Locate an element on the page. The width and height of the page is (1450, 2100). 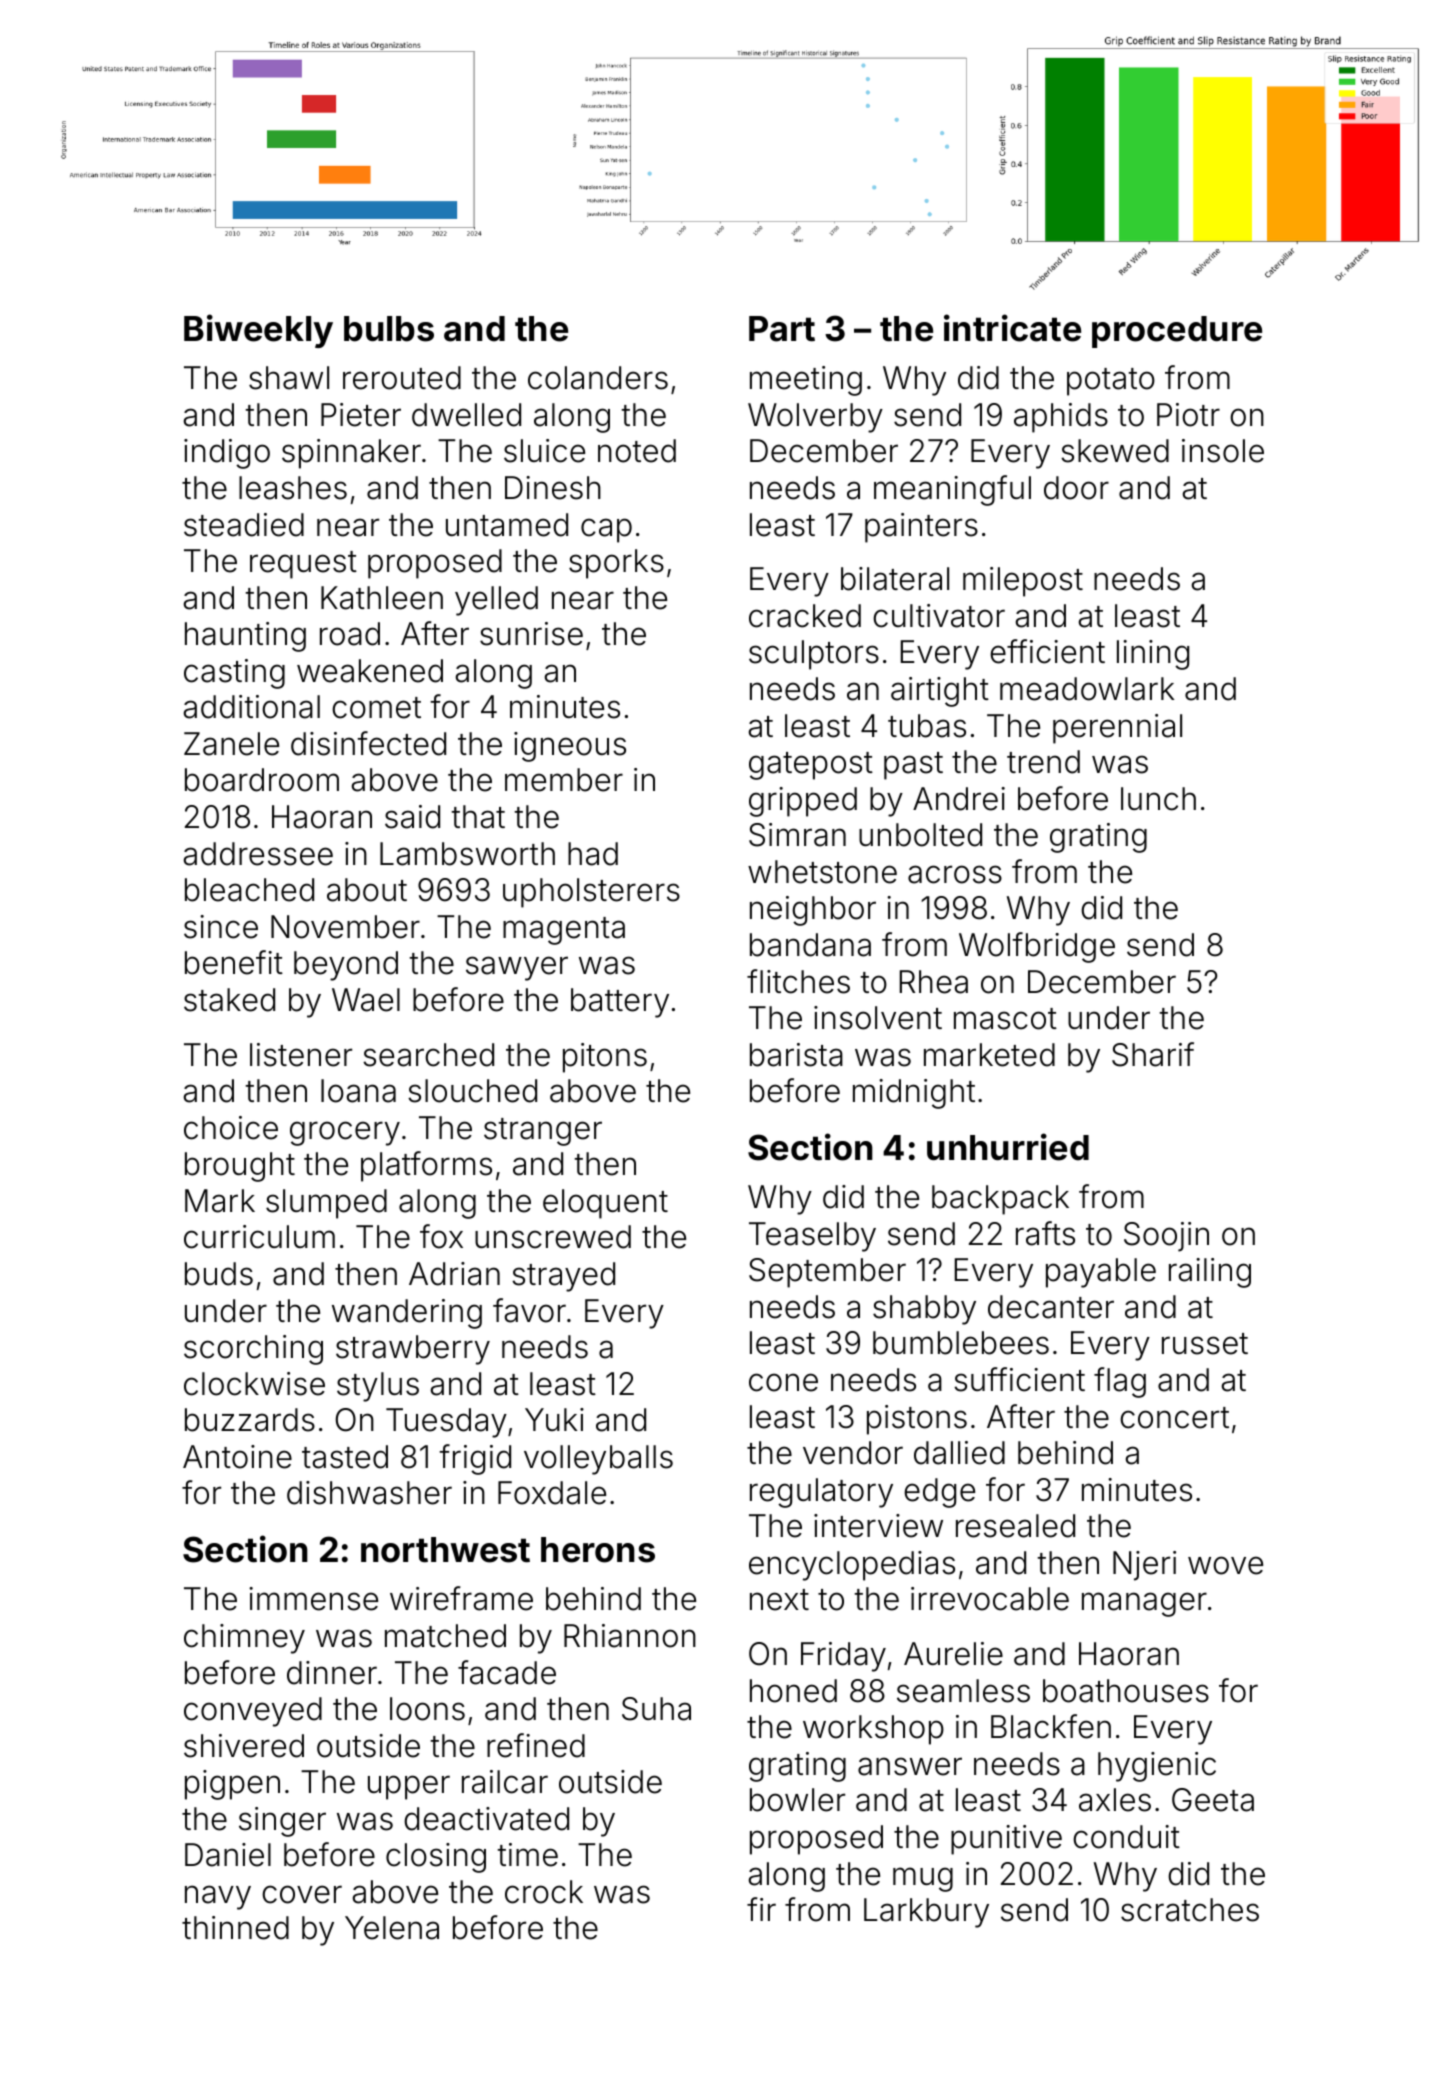
Simran is located at coordinates (797, 835).
